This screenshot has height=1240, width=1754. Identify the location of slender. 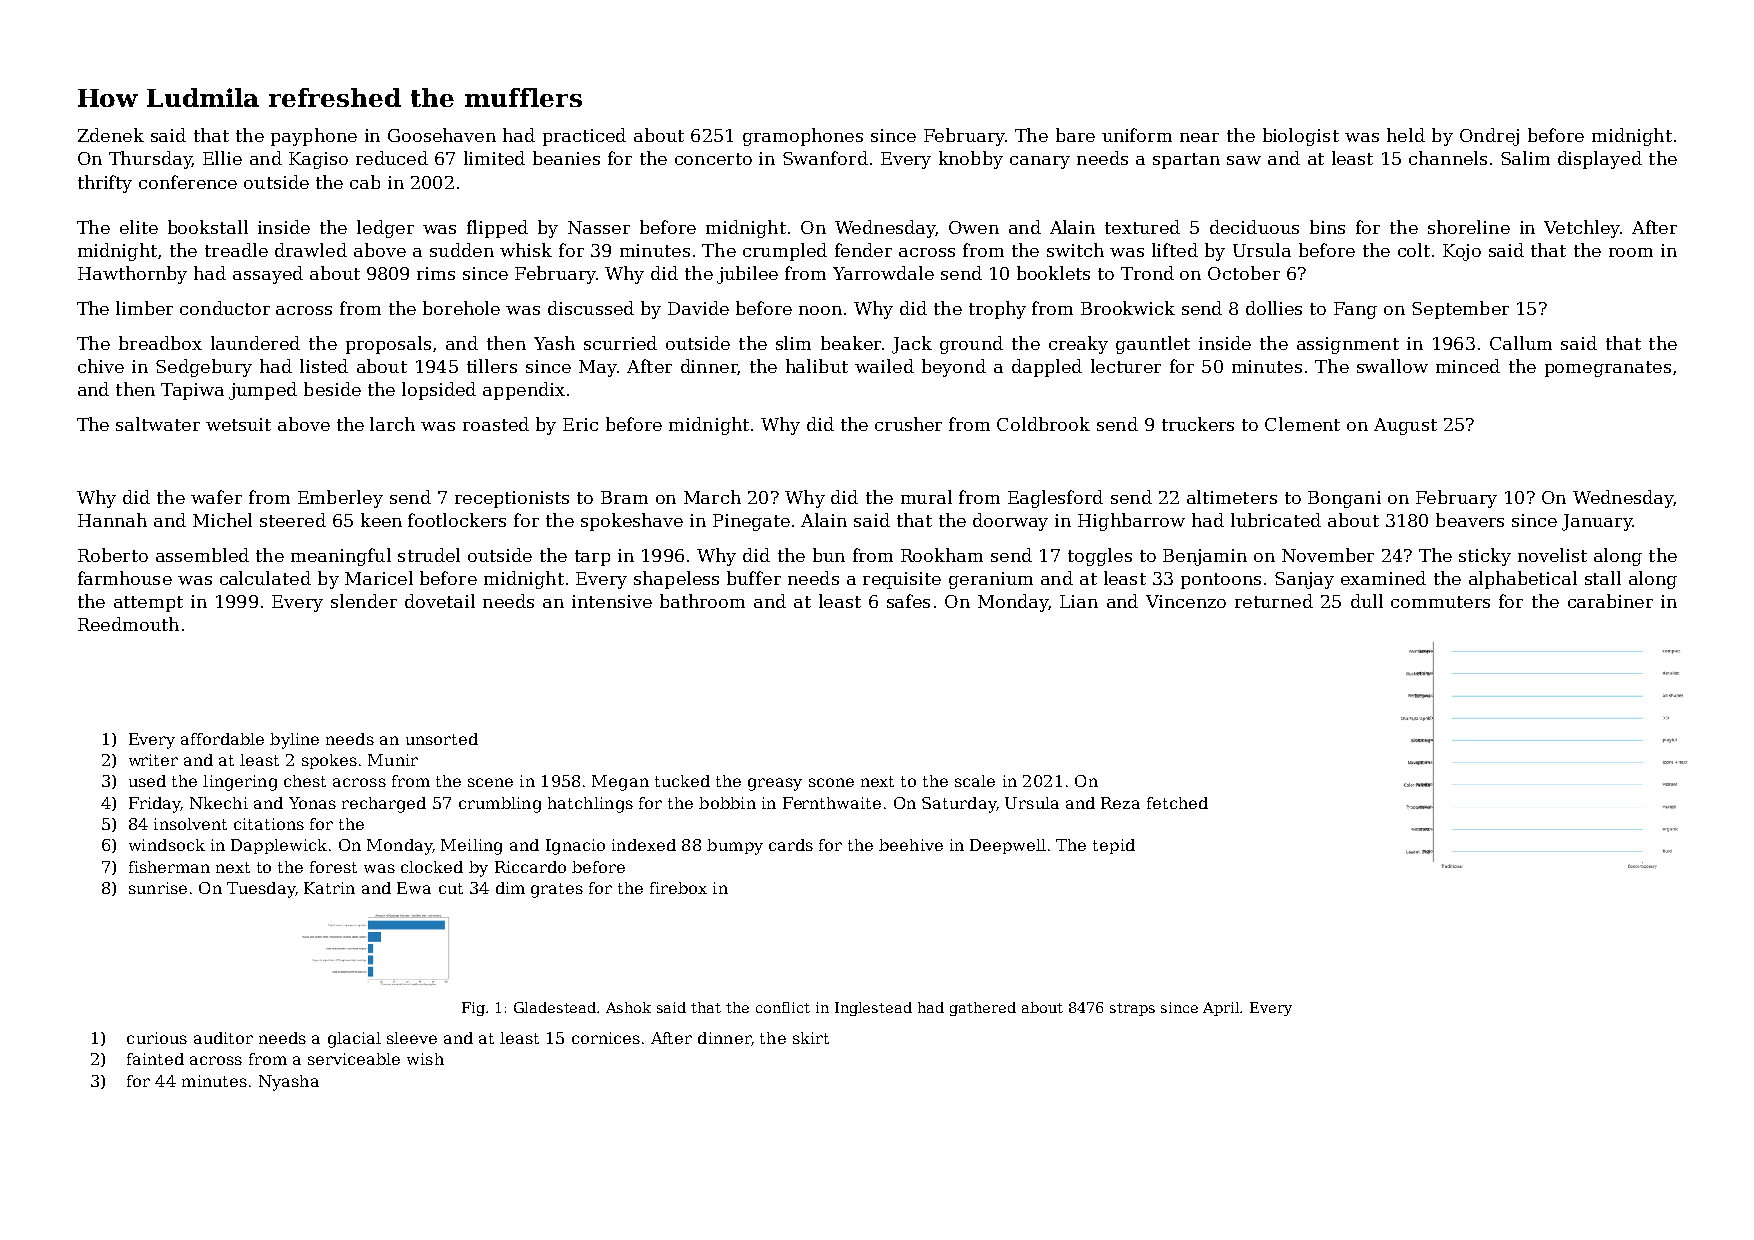
(364, 601).
